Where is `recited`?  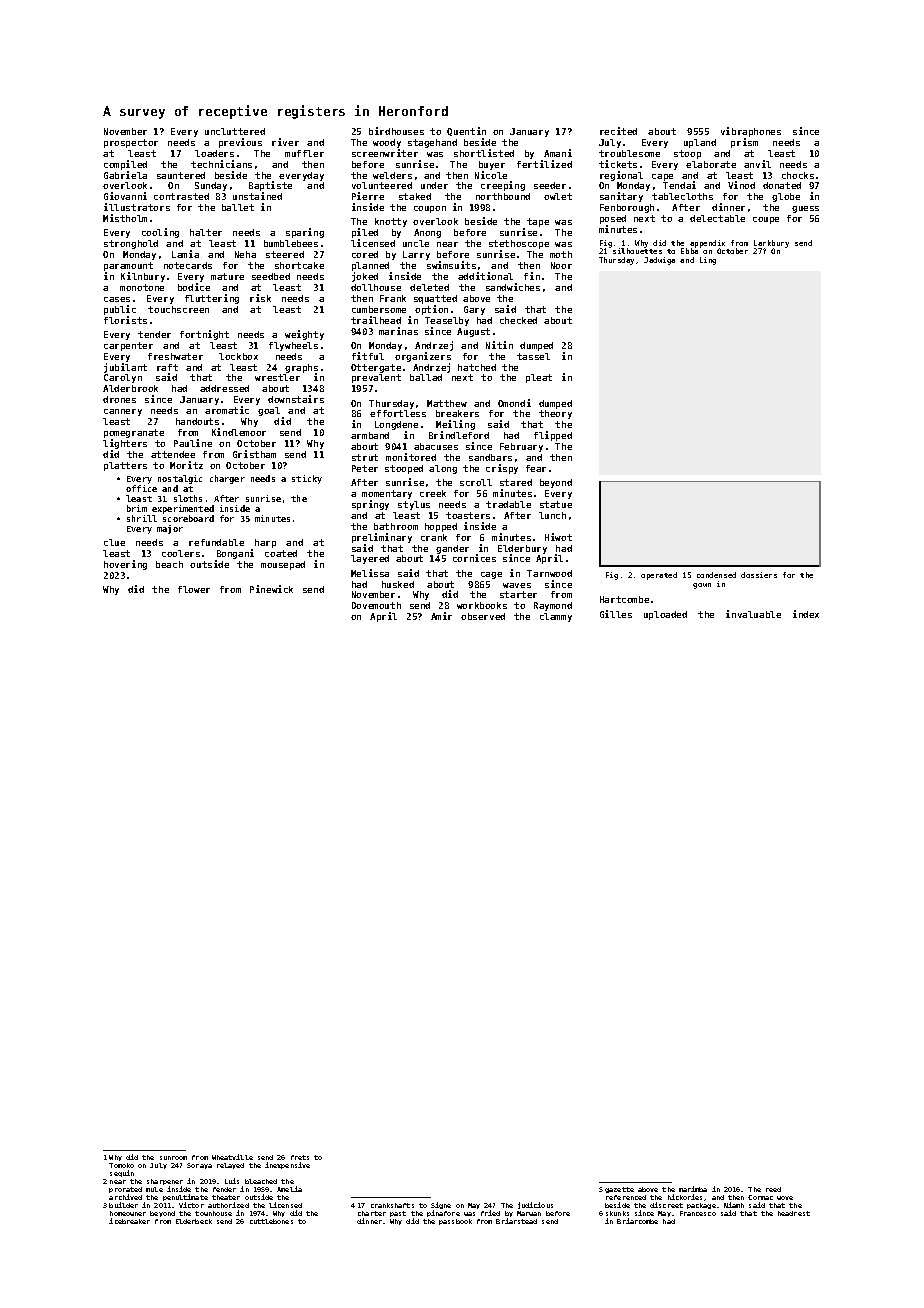
recited is located at coordinates (618, 131).
